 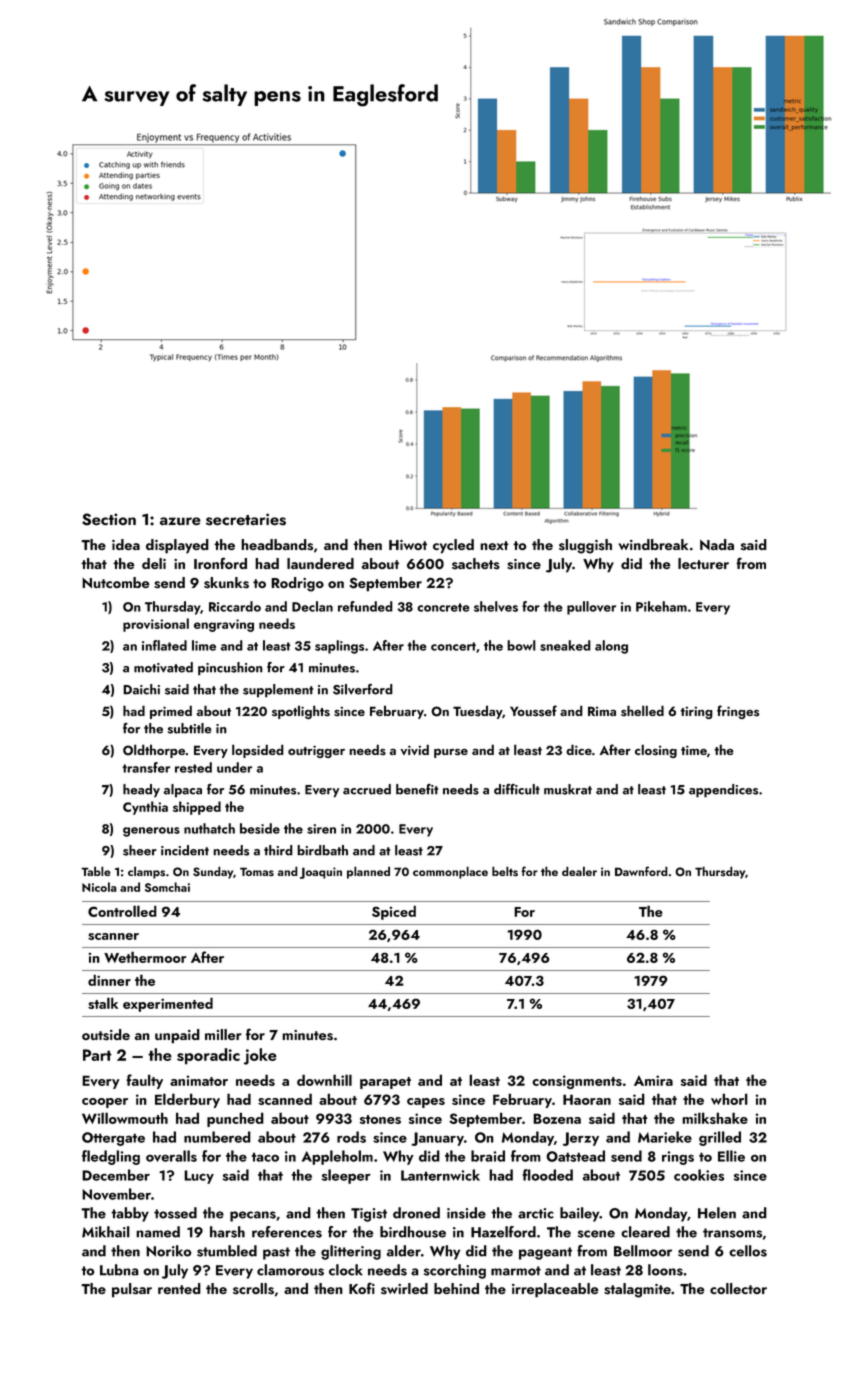 I want to click on Amira, so click(x=653, y=1080).
